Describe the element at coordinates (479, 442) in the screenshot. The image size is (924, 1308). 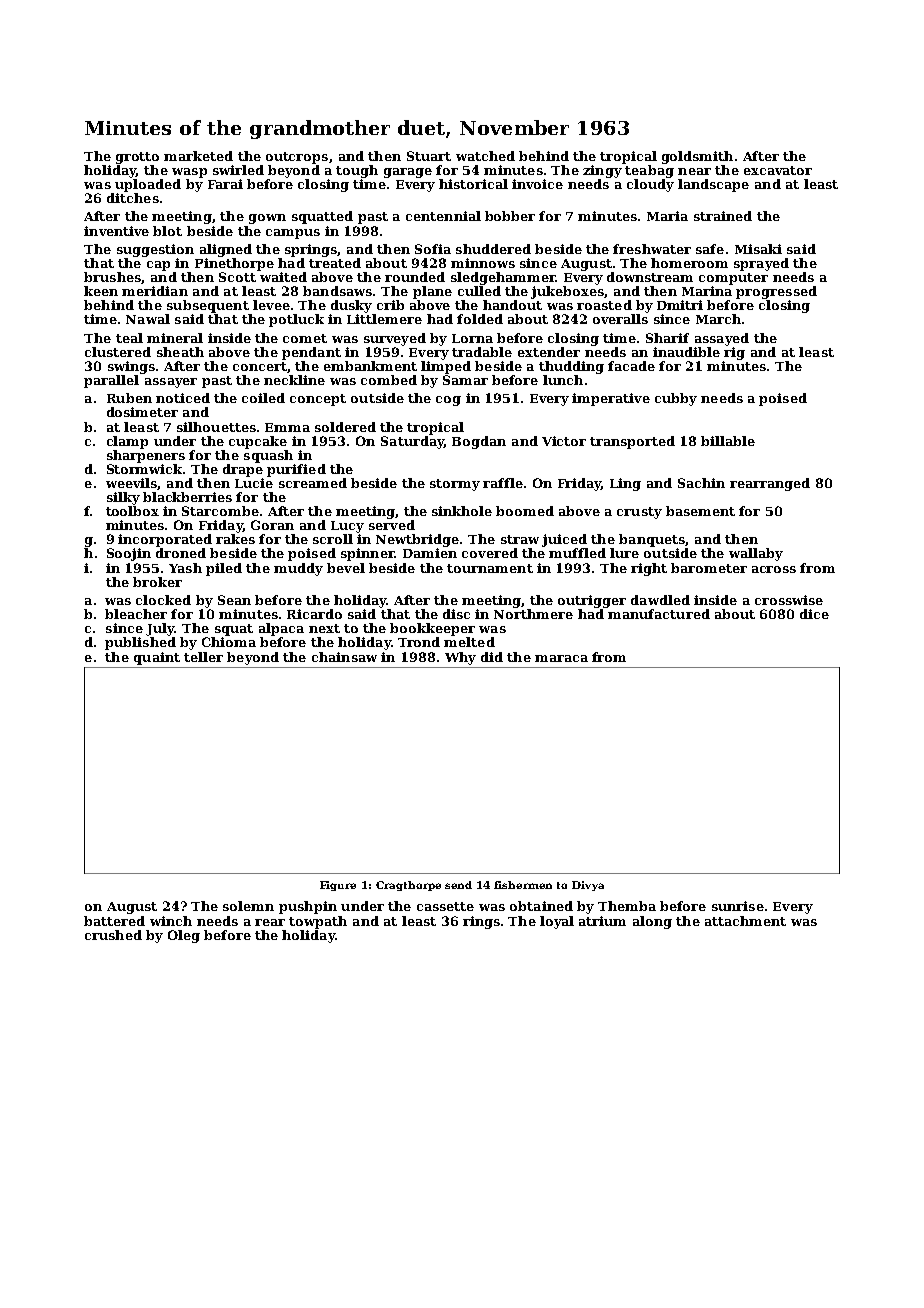
I see `Bogdan` at that location.
